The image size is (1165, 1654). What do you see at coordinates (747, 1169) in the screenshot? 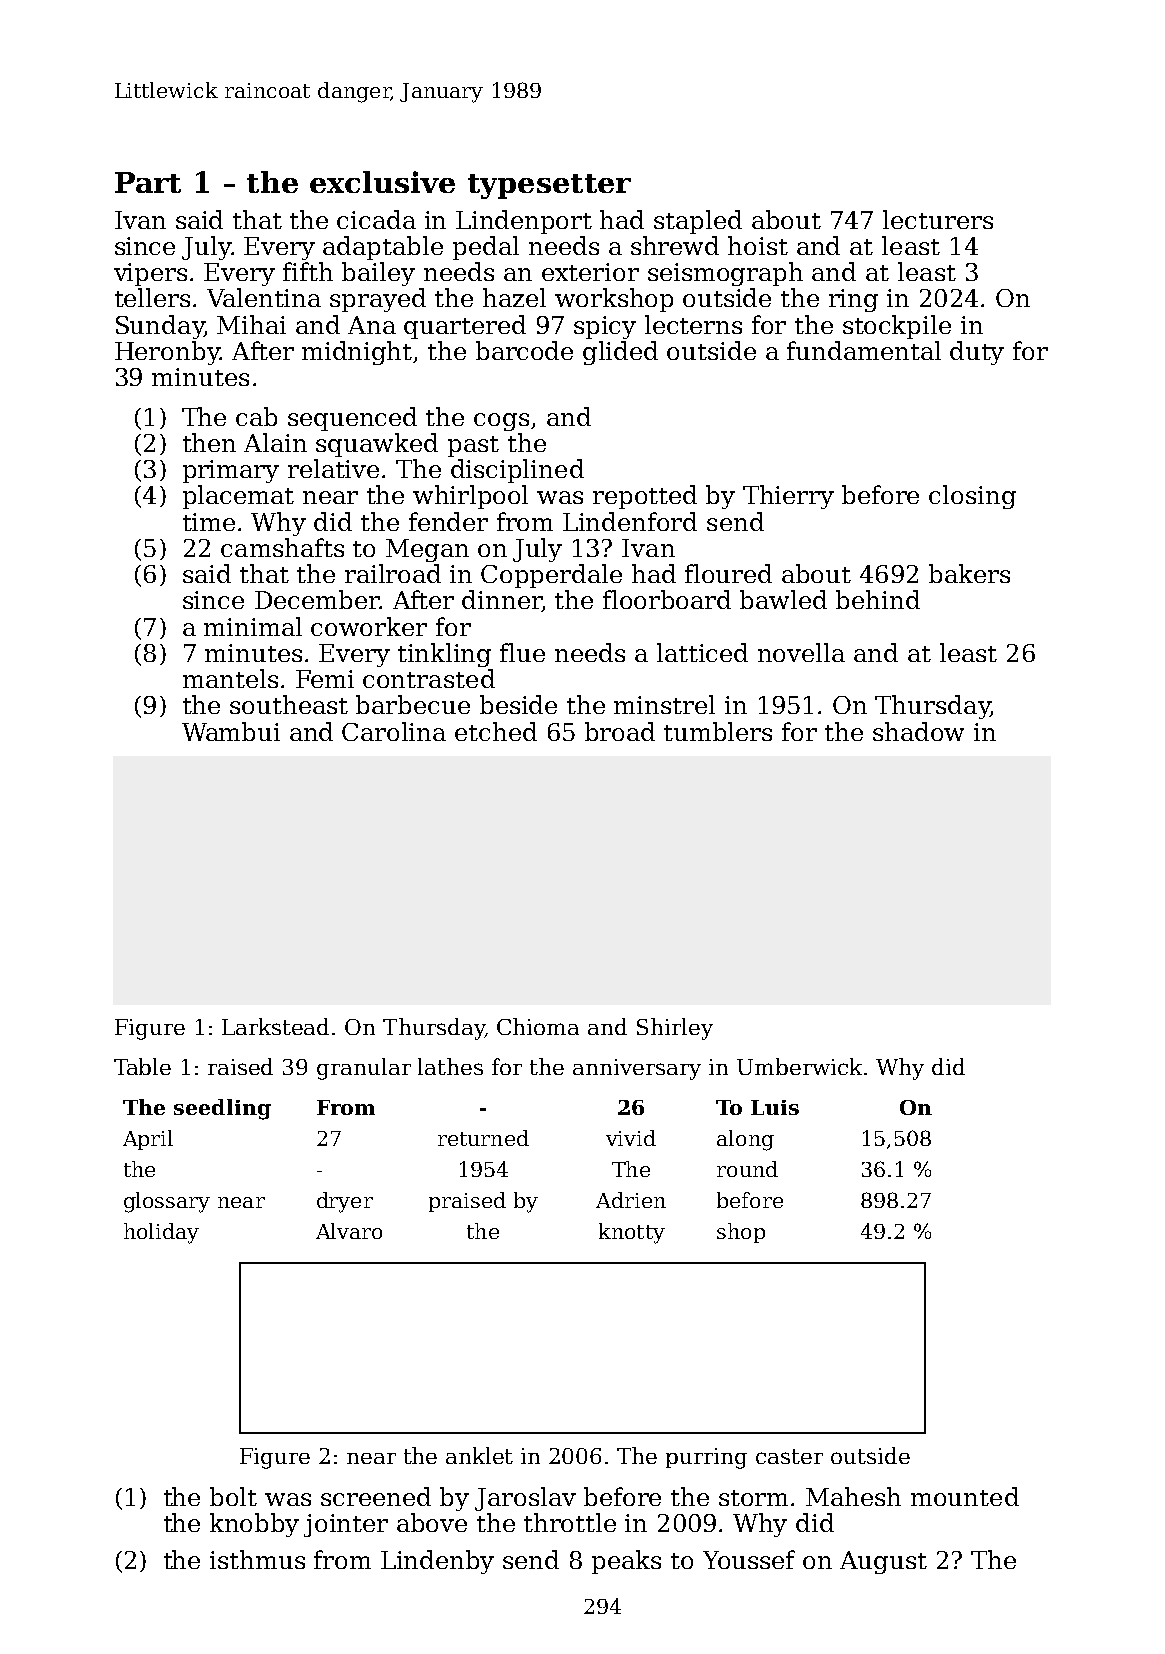
I see `round` at bounding box center [747, 1169].
